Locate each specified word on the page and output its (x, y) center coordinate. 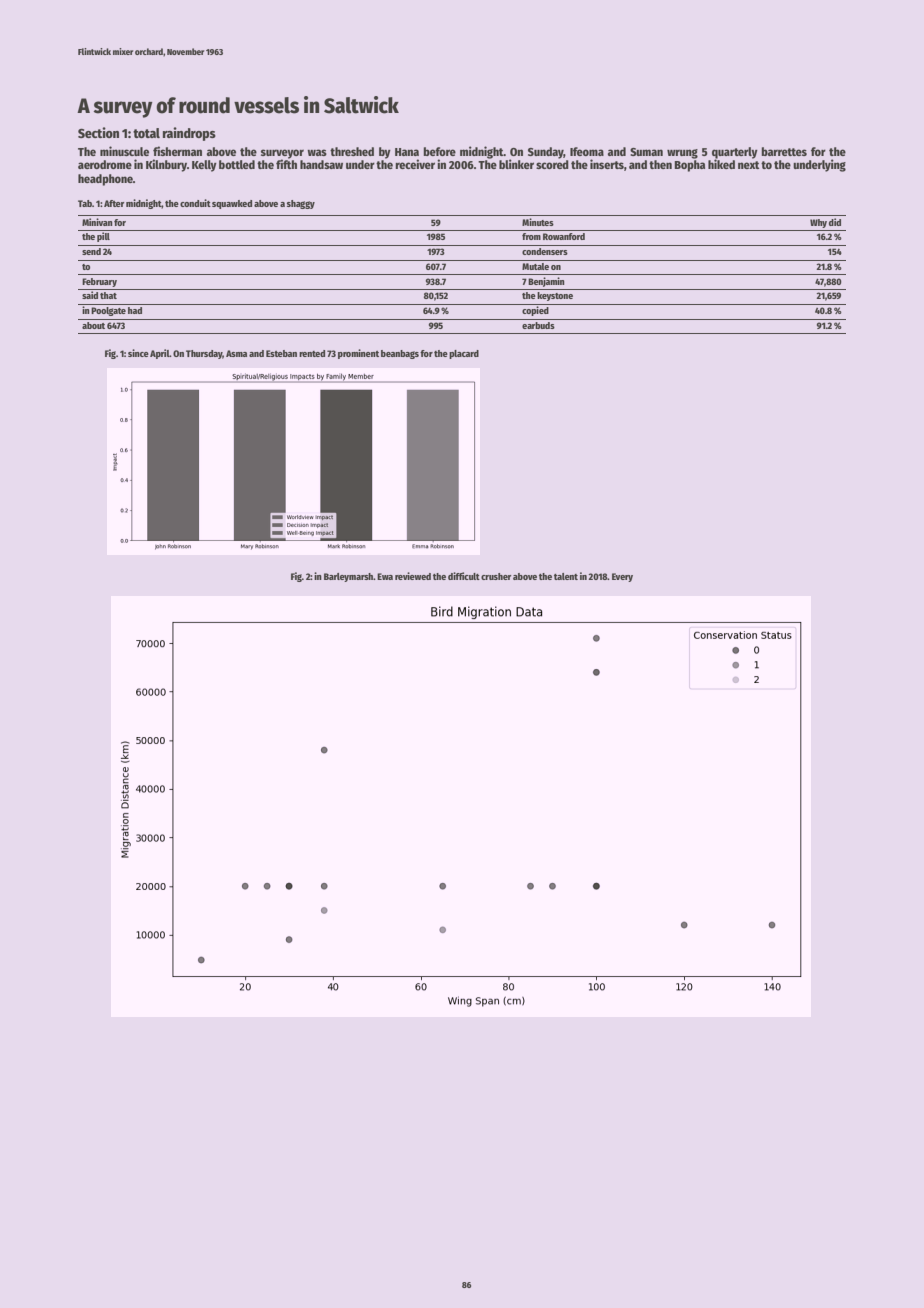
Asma (236, 353)
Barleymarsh (348, 577)
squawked (232, 204)
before (439, 151)
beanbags (400, 354)
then (660, 164)
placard (464, 354)
